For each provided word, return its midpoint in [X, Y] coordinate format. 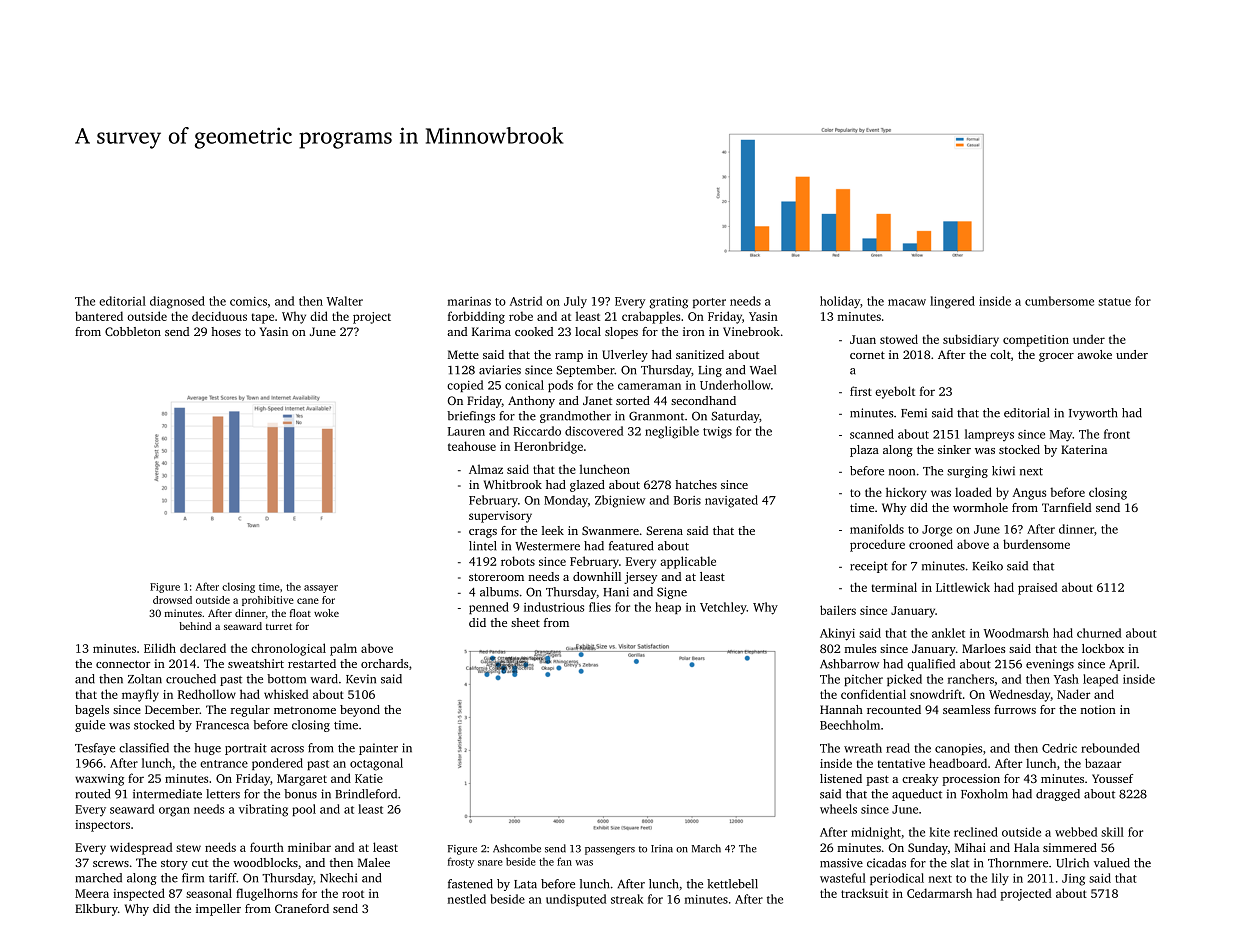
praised [1037, 588]
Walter [345, 301]
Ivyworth [1093, 414]
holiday [840, 302]
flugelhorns [267, 894]
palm [343, 649]
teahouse [472, 446]
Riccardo [537, 431]
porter [709, 303]
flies [600, 607]
